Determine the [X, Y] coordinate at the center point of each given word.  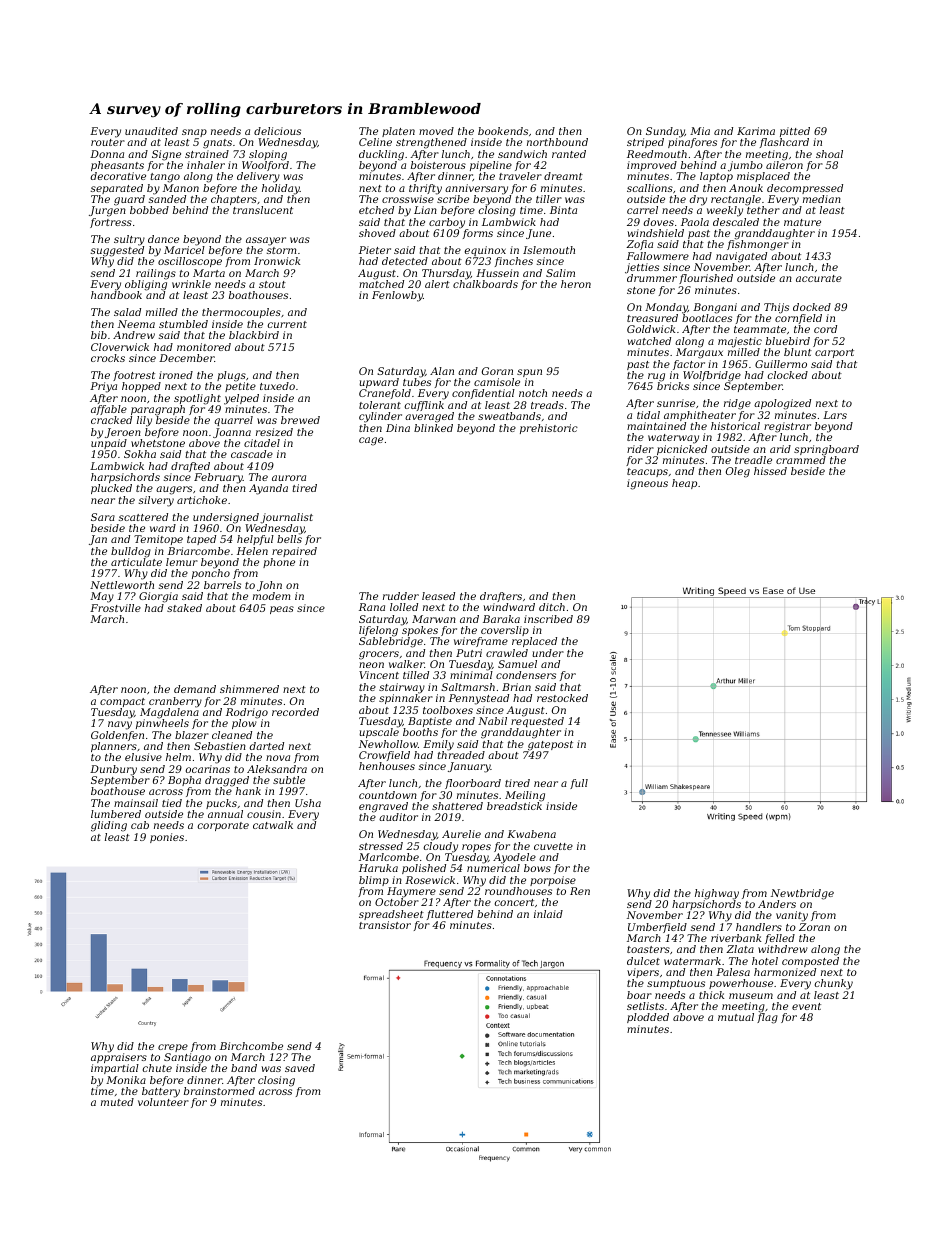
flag [767, 1018]
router [108, 142]
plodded [648, 1018]
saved [300, 1068]
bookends [503, 131]
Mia [700, 131]
